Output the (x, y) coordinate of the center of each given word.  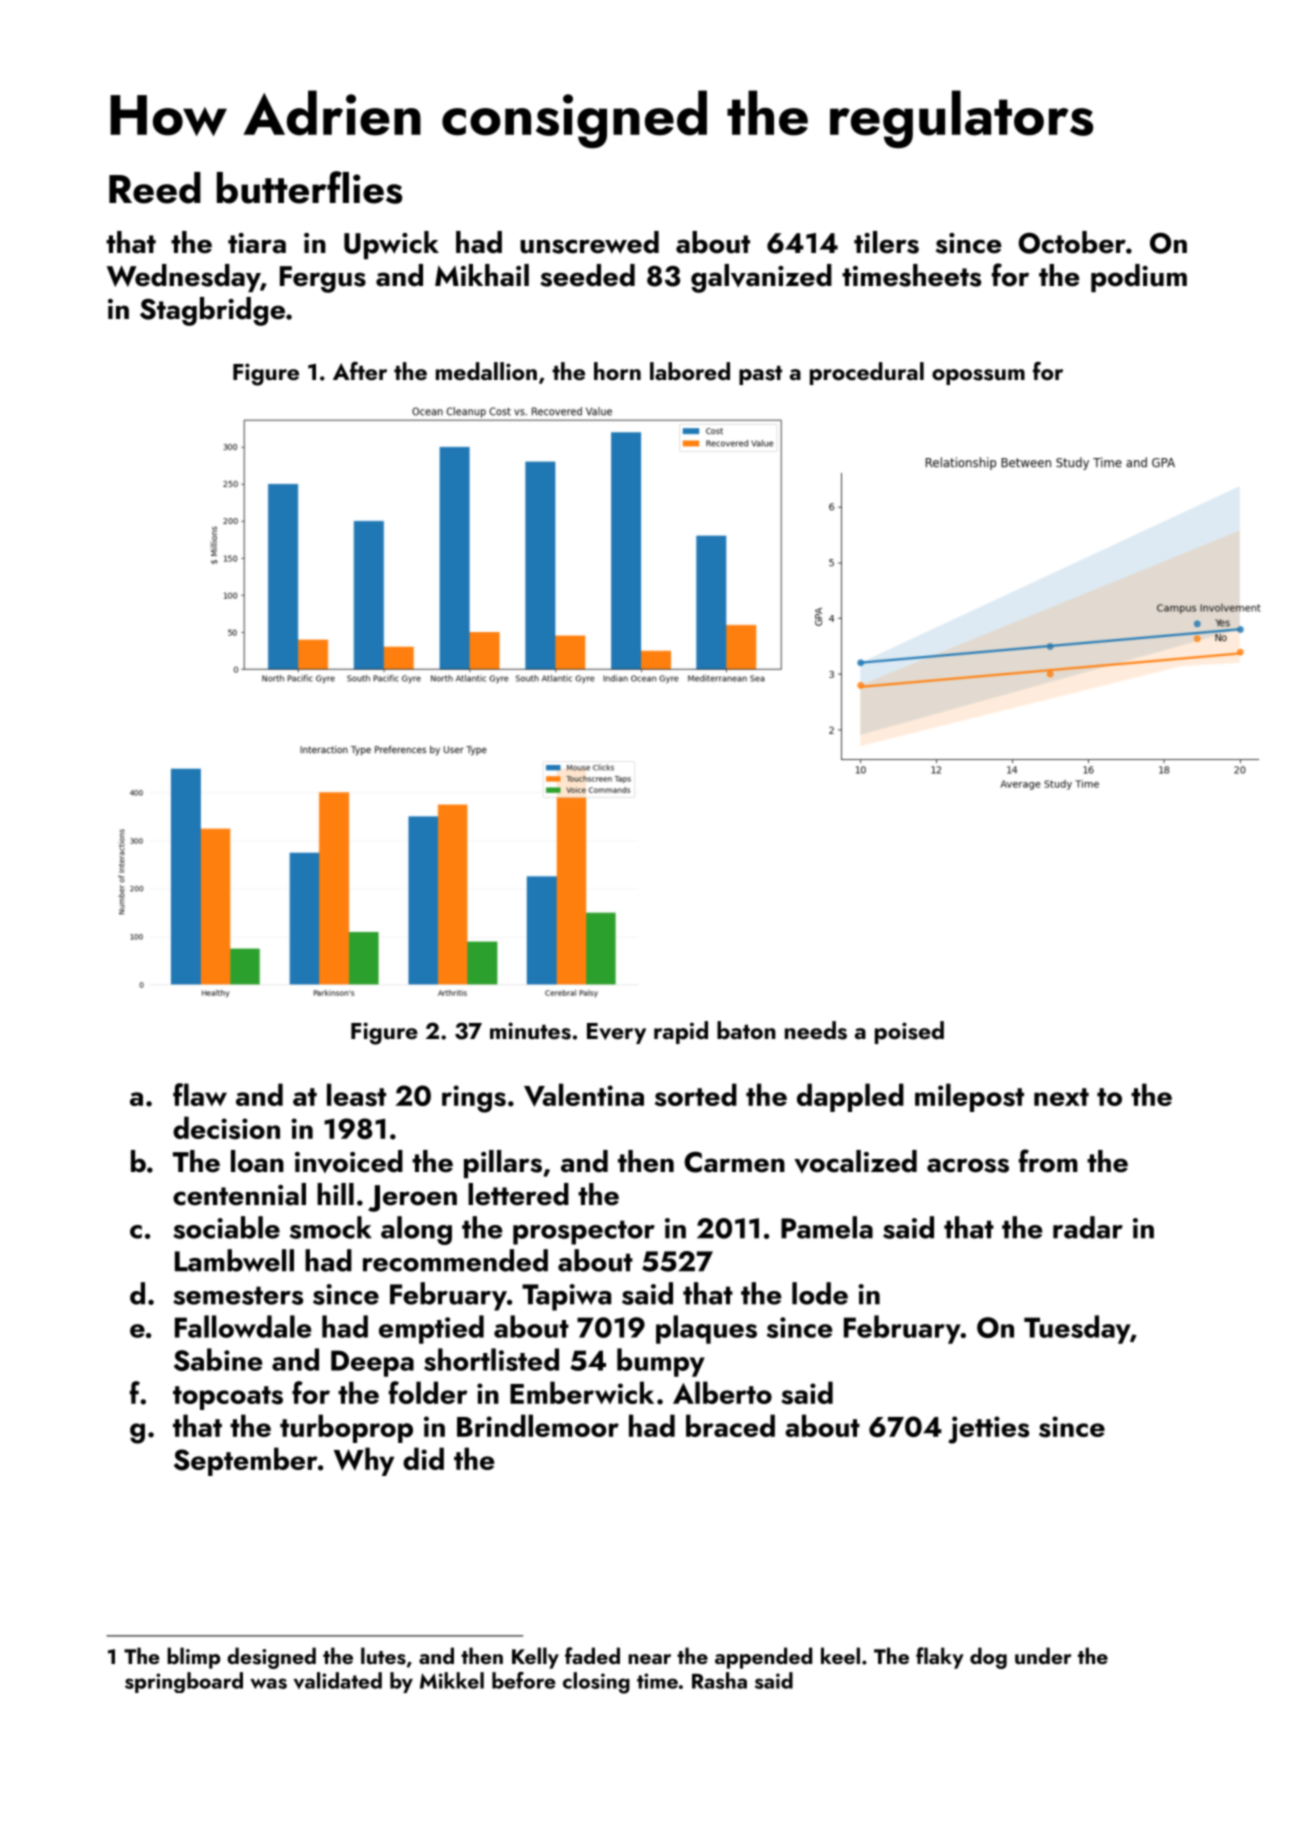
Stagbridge (212, 311)
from (1048, 1161)
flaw (200, 1094)
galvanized (761, 278)
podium (1139, 278)
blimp (193, 1658)
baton (746, 1030)
